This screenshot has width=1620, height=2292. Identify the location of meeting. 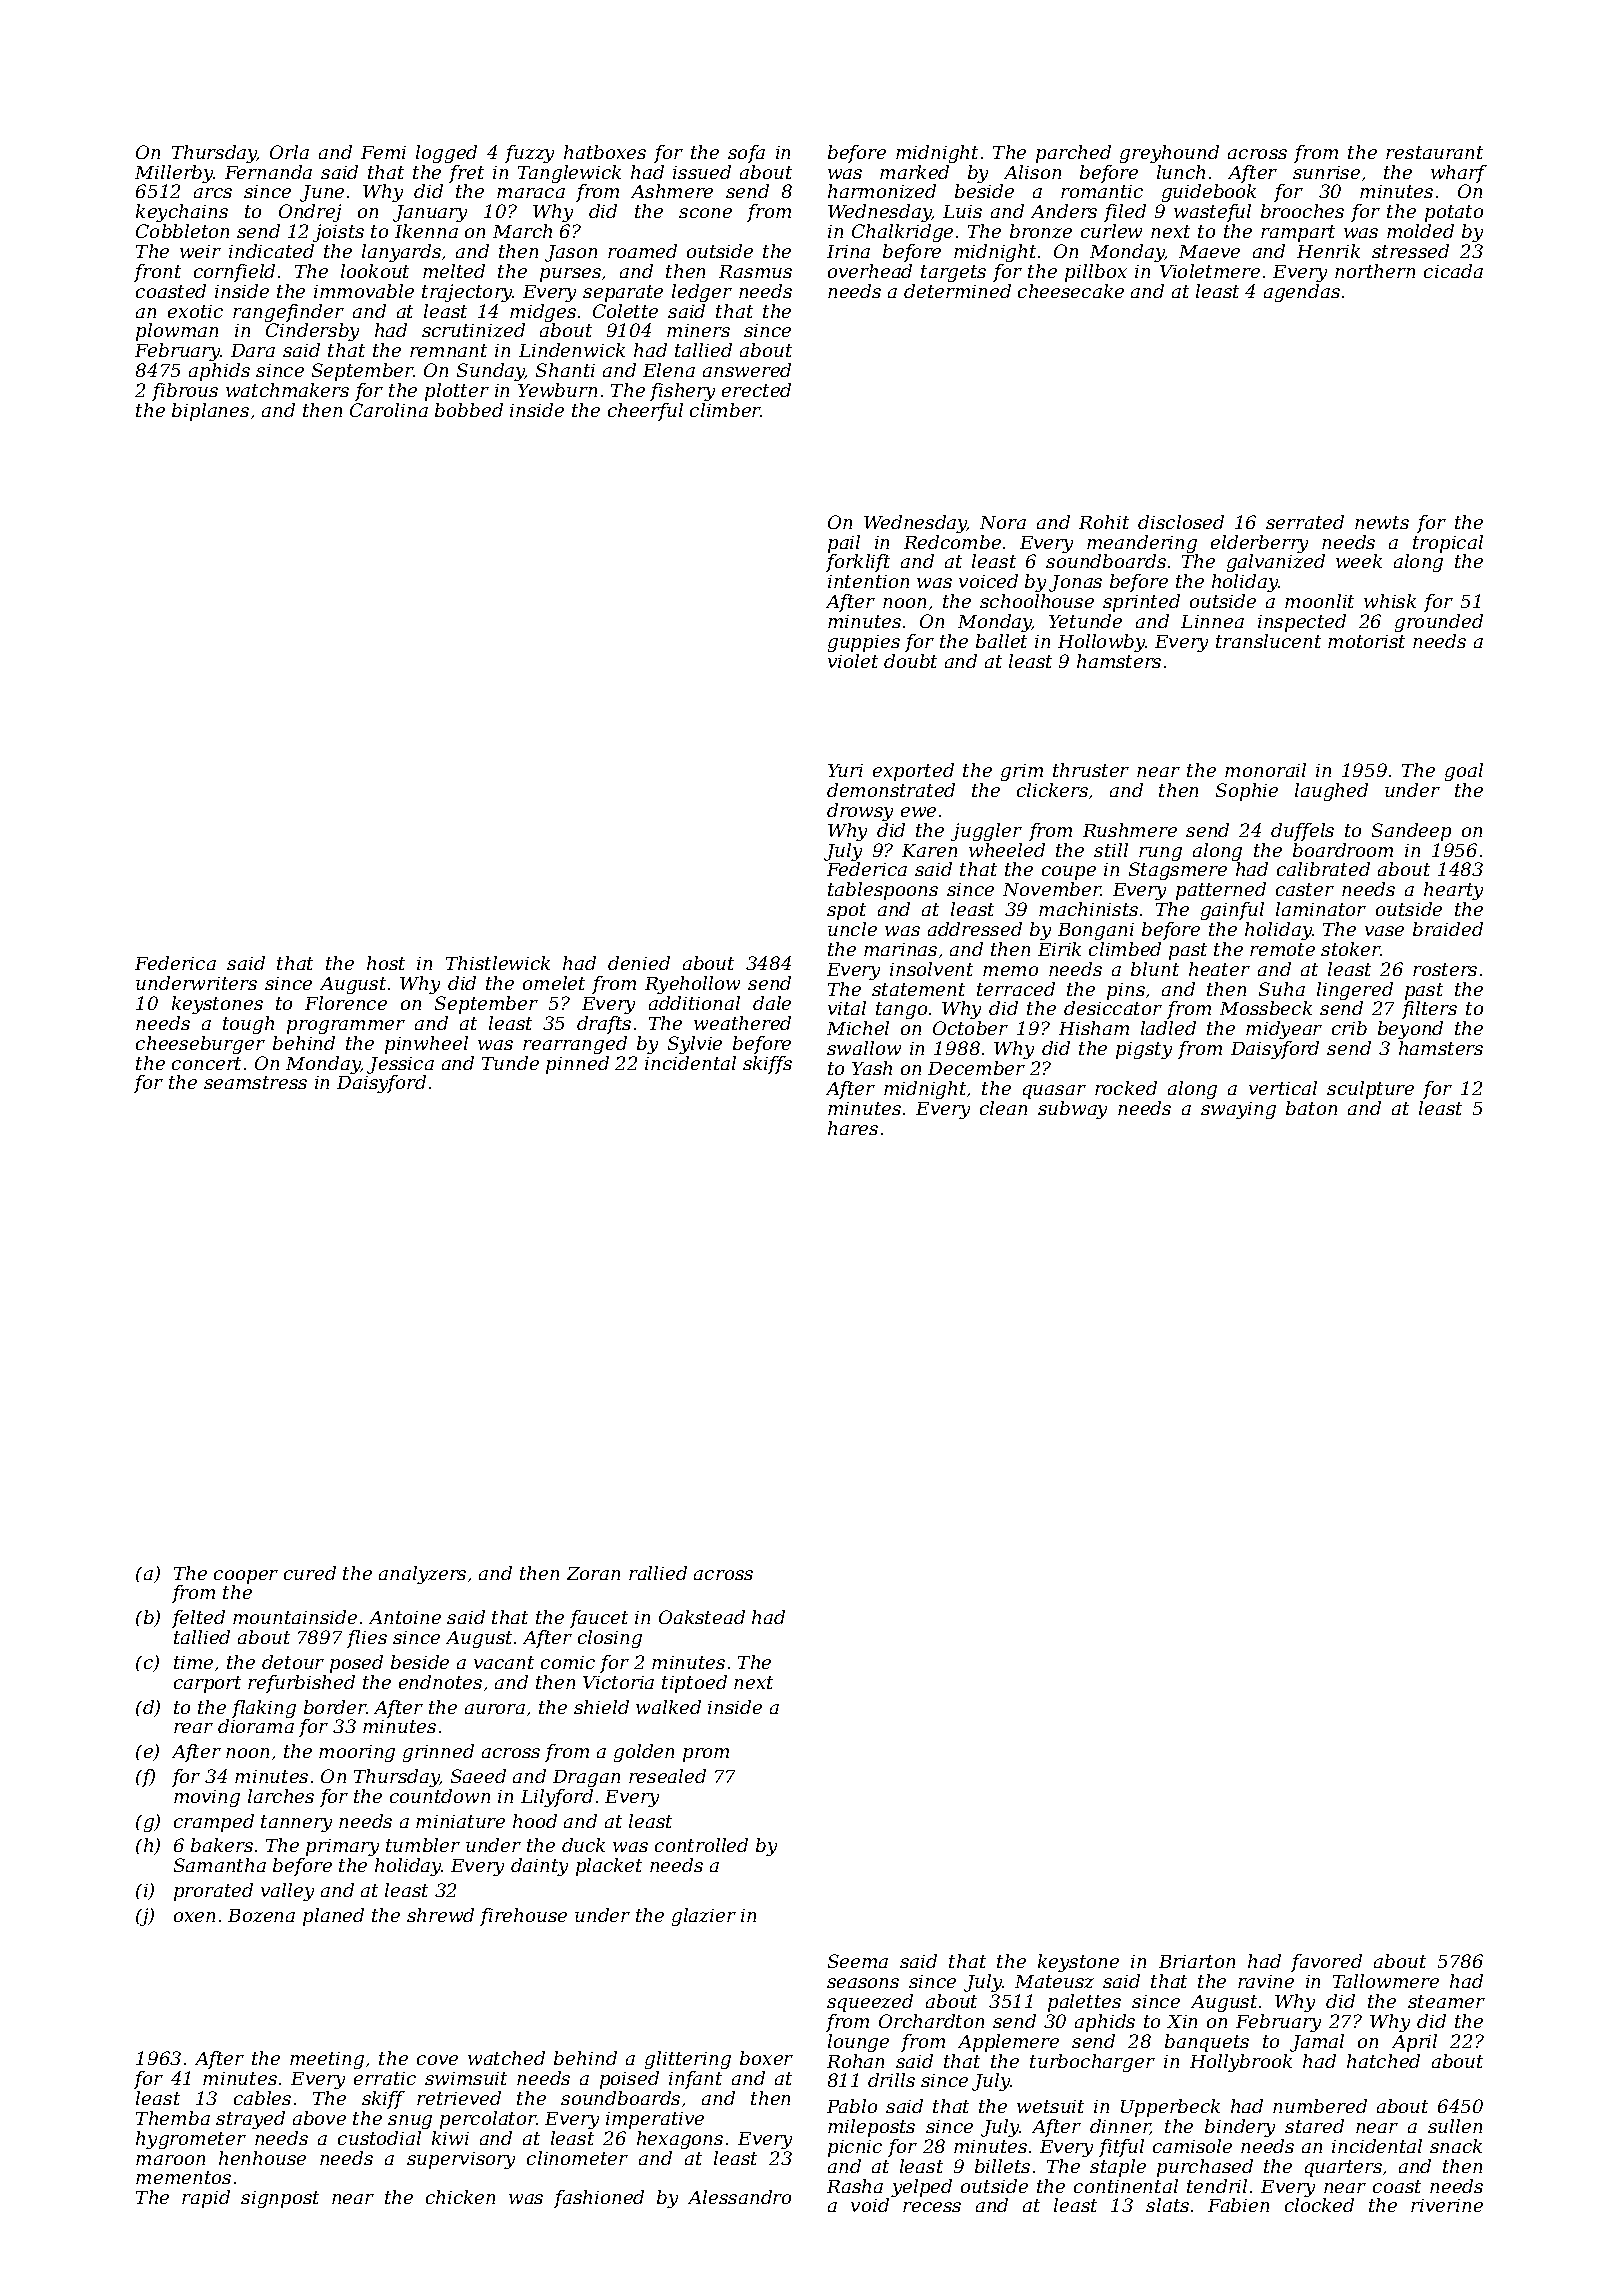
(327, 2060).
